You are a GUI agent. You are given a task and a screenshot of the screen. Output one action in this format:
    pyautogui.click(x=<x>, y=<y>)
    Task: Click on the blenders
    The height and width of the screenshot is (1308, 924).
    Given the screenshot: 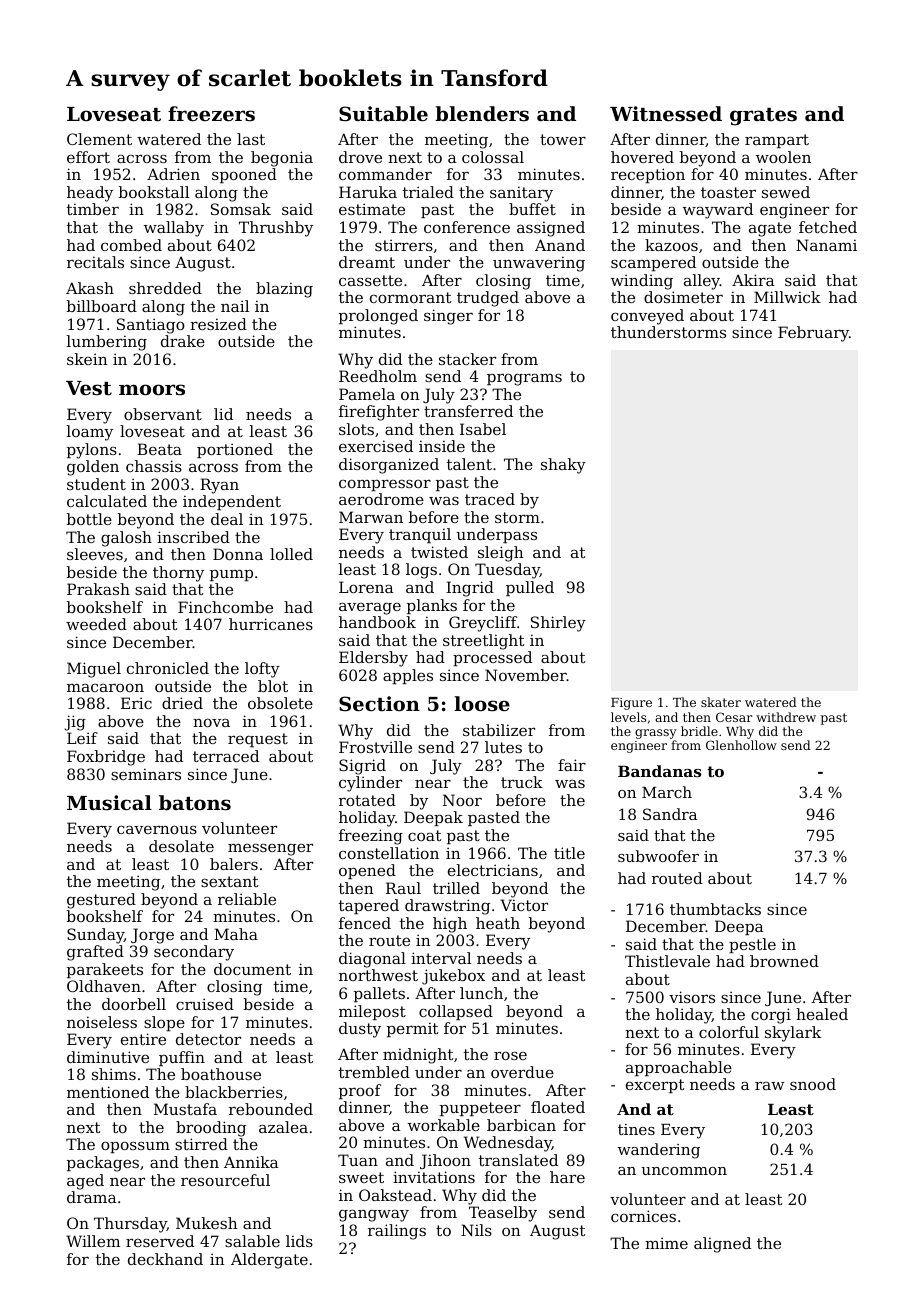 What is the action you would take?
    pyautogui.click(x=482, y=113)
